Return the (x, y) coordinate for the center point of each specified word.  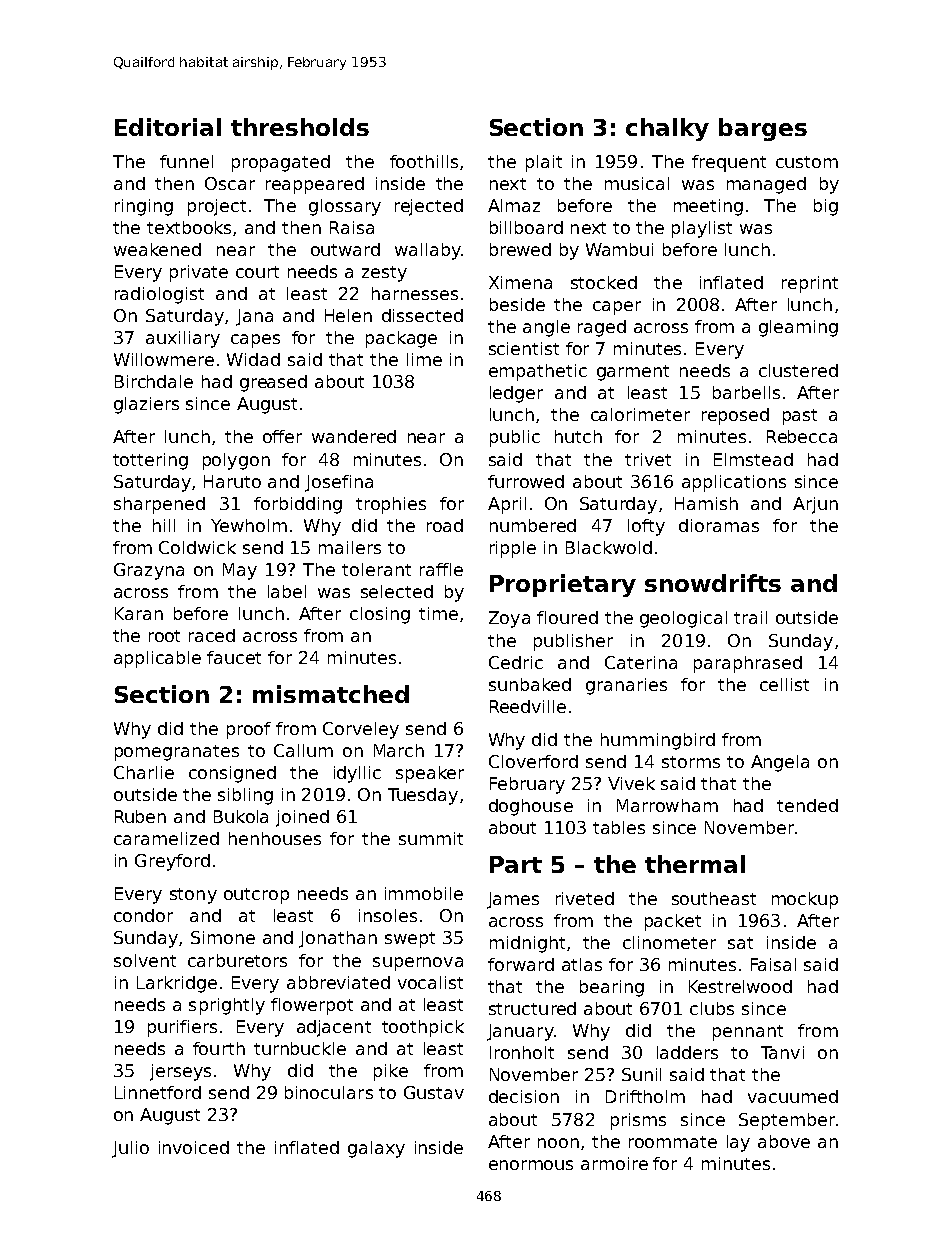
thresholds (300, 127)
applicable (157, 659)
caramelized (166, 838)
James (513, 900)
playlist (702, 229)
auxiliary (183, 339)
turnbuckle (300, 1048)
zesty (384, 274)
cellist (784, 684)
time (438, 613)
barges (763, 129)
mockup (805, 900)
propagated (281, 163)
